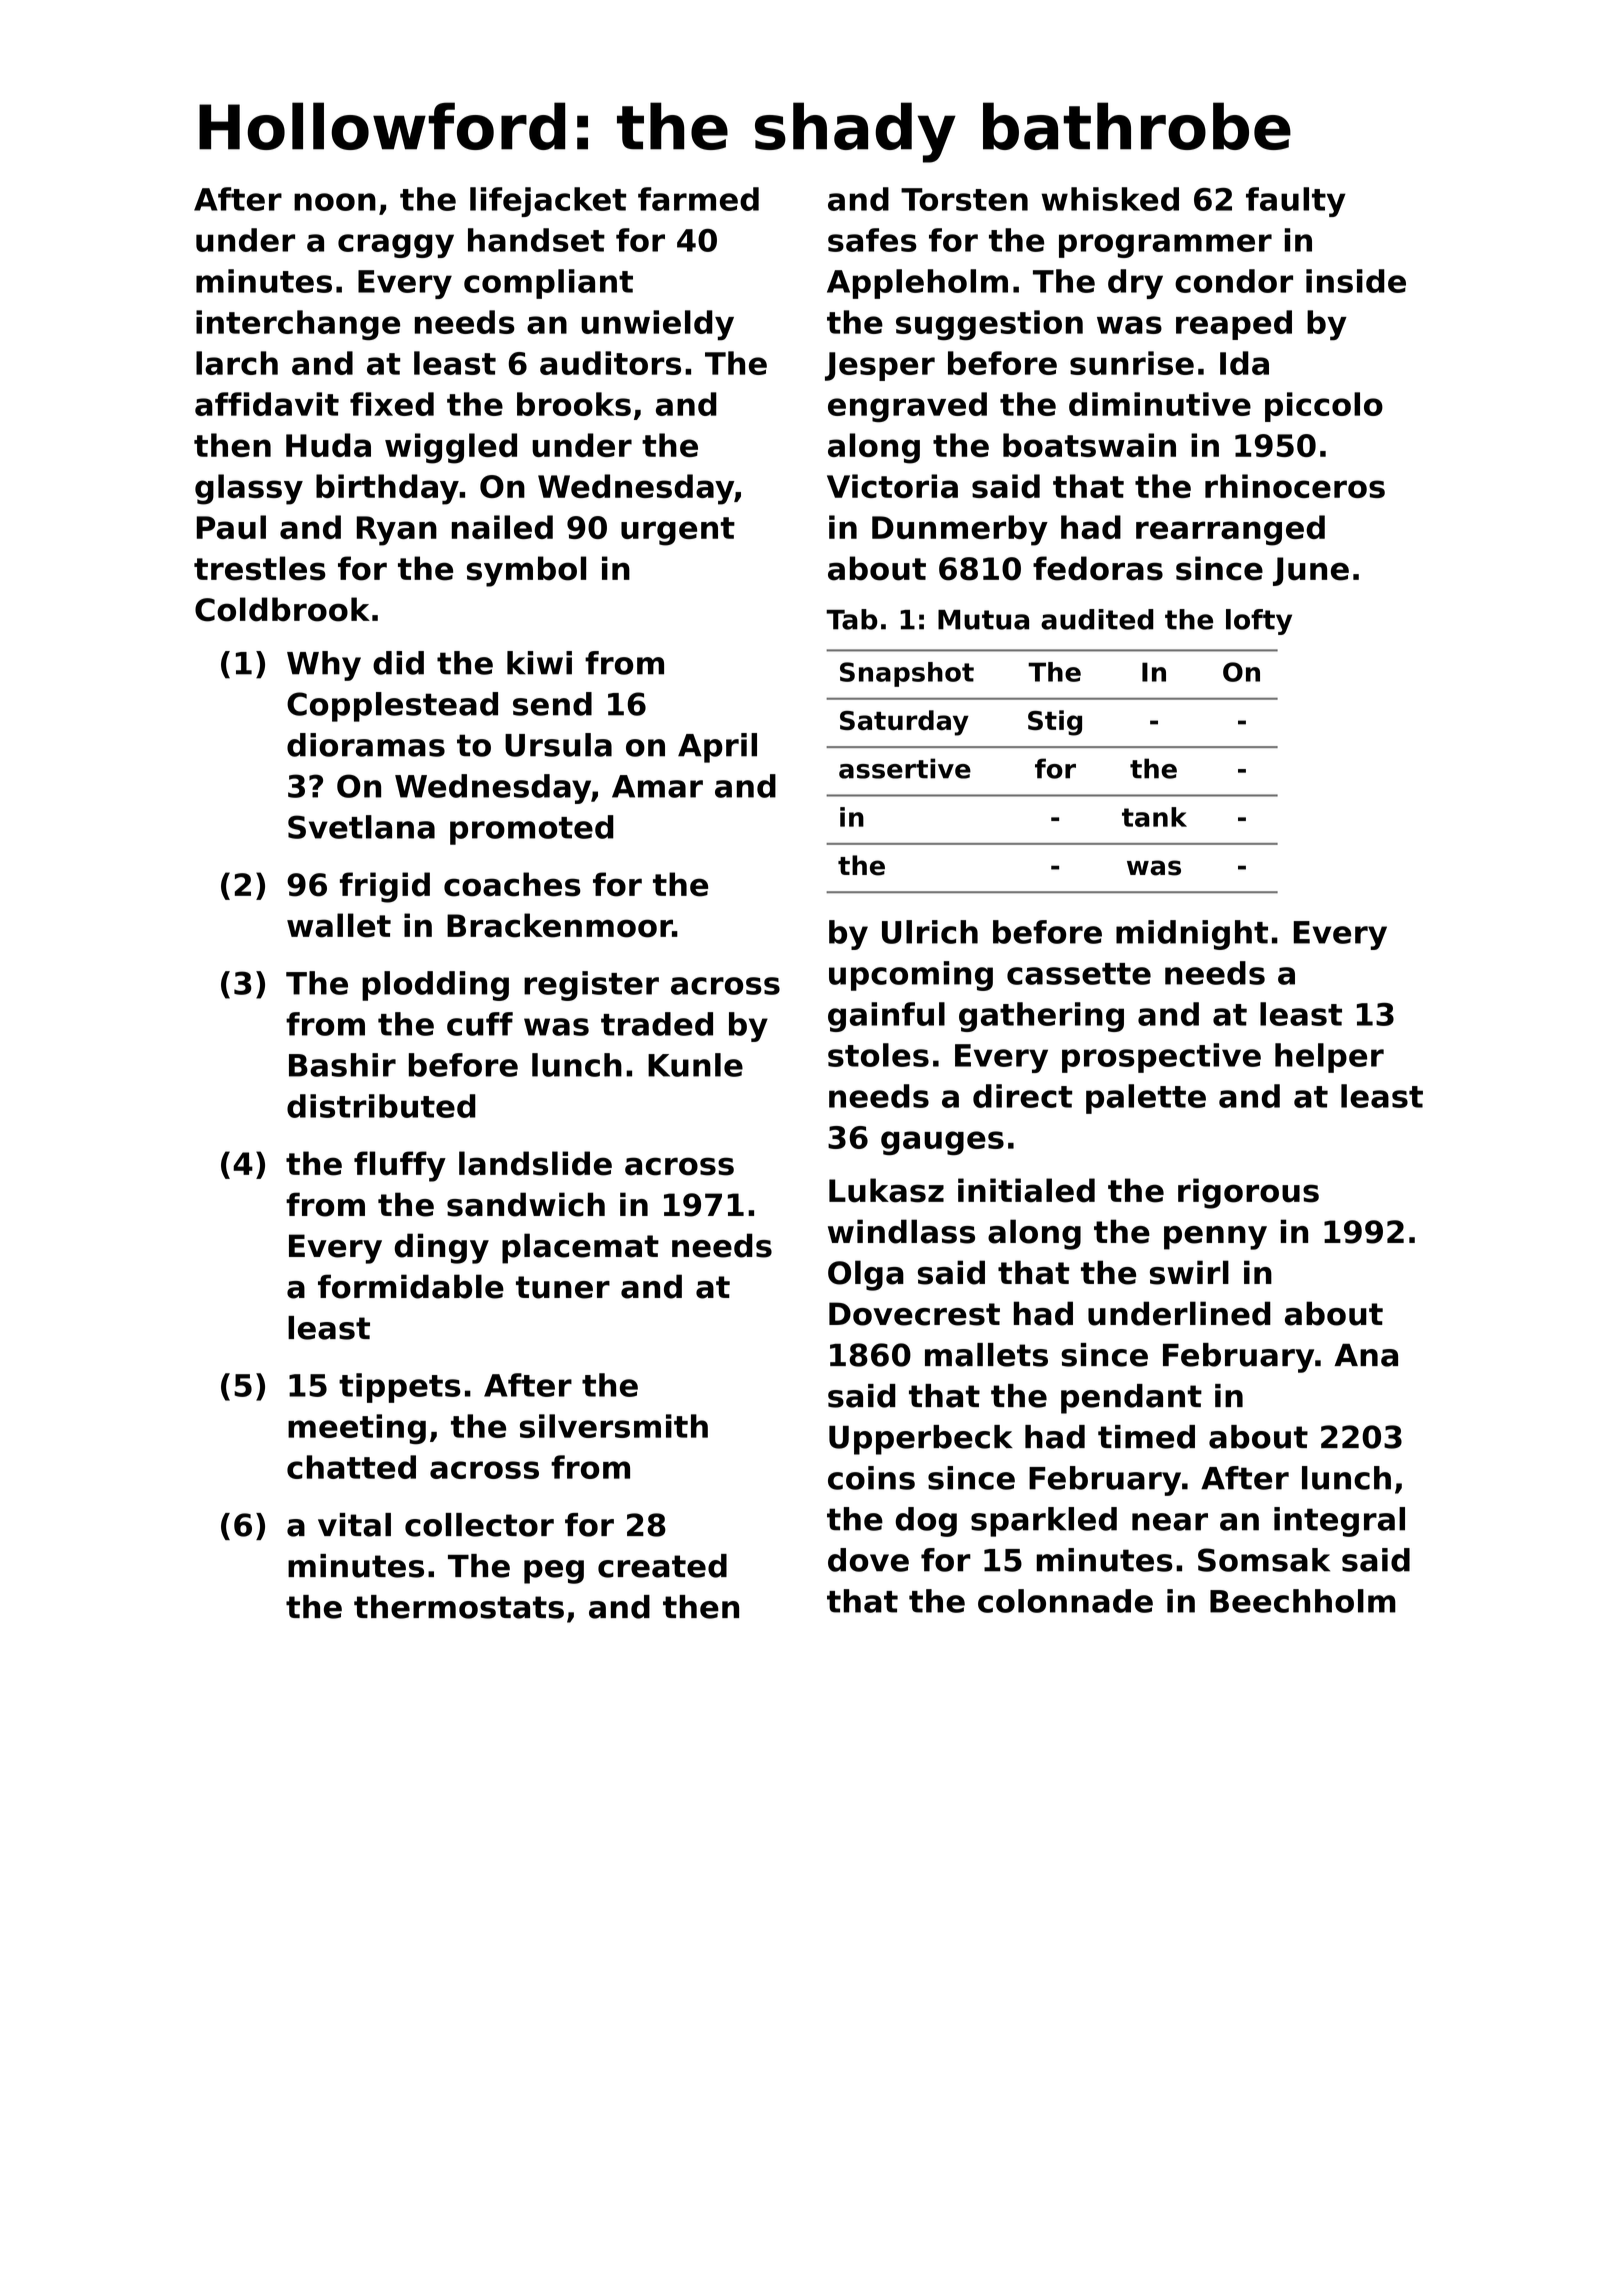 This document has width=1620, height=2292. I want to click on Jesper, so click(880, 366).
